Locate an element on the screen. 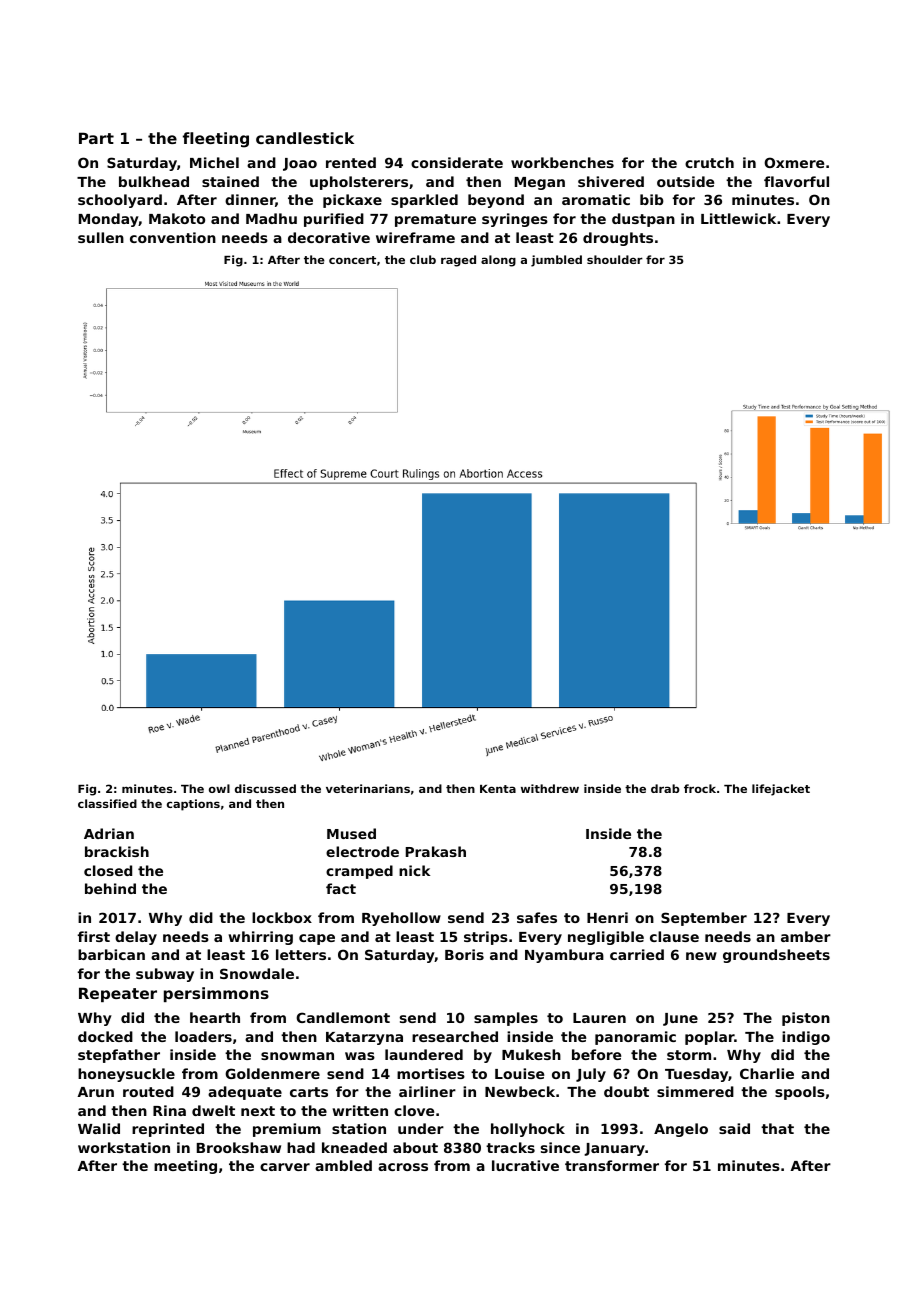 Image resolution: width=908 pixels, height=1316 pixels. Walid is located at coordinates (99, 1128).
